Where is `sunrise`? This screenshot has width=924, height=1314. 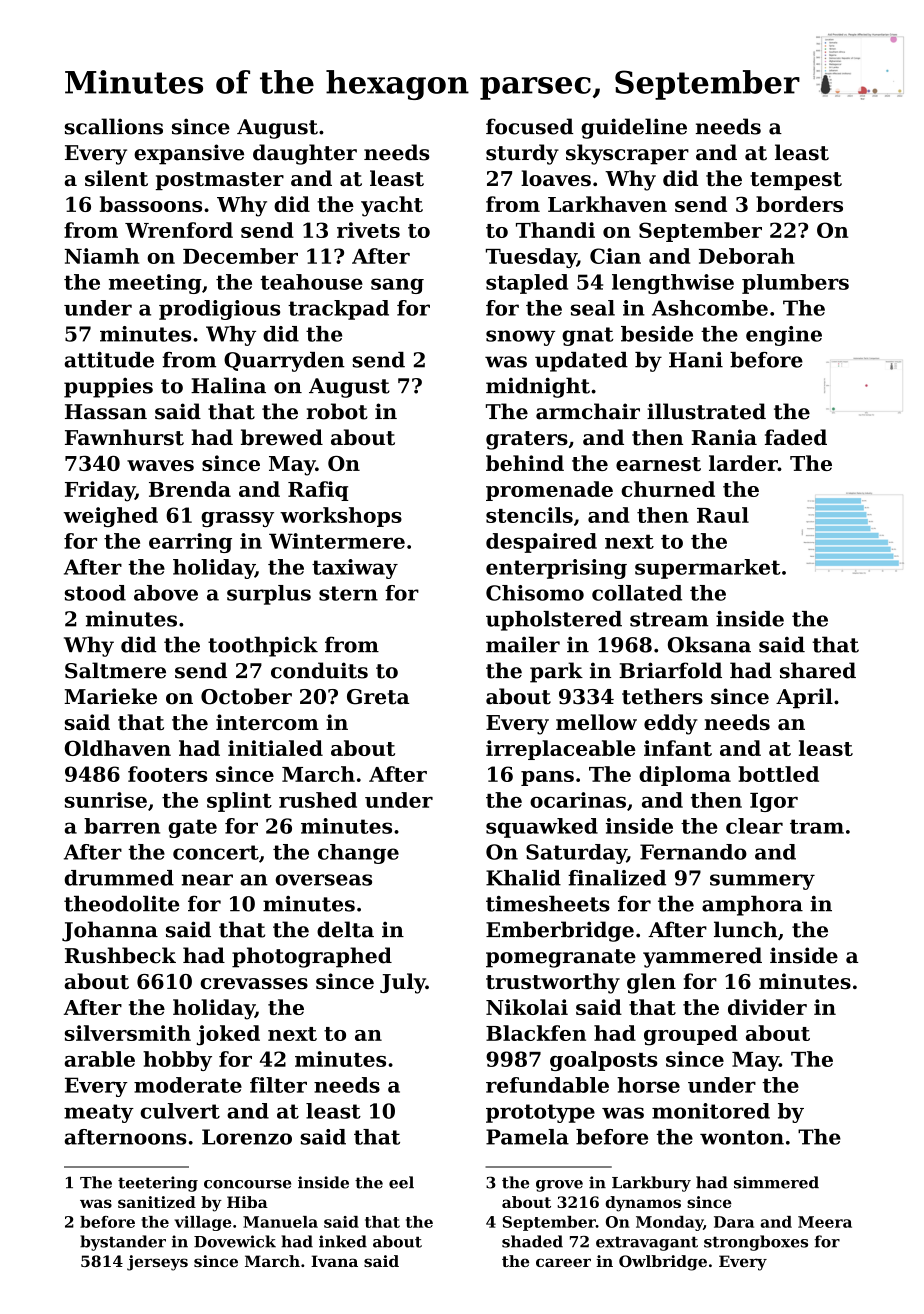
sunrise is located at coordinates (106, 800).
